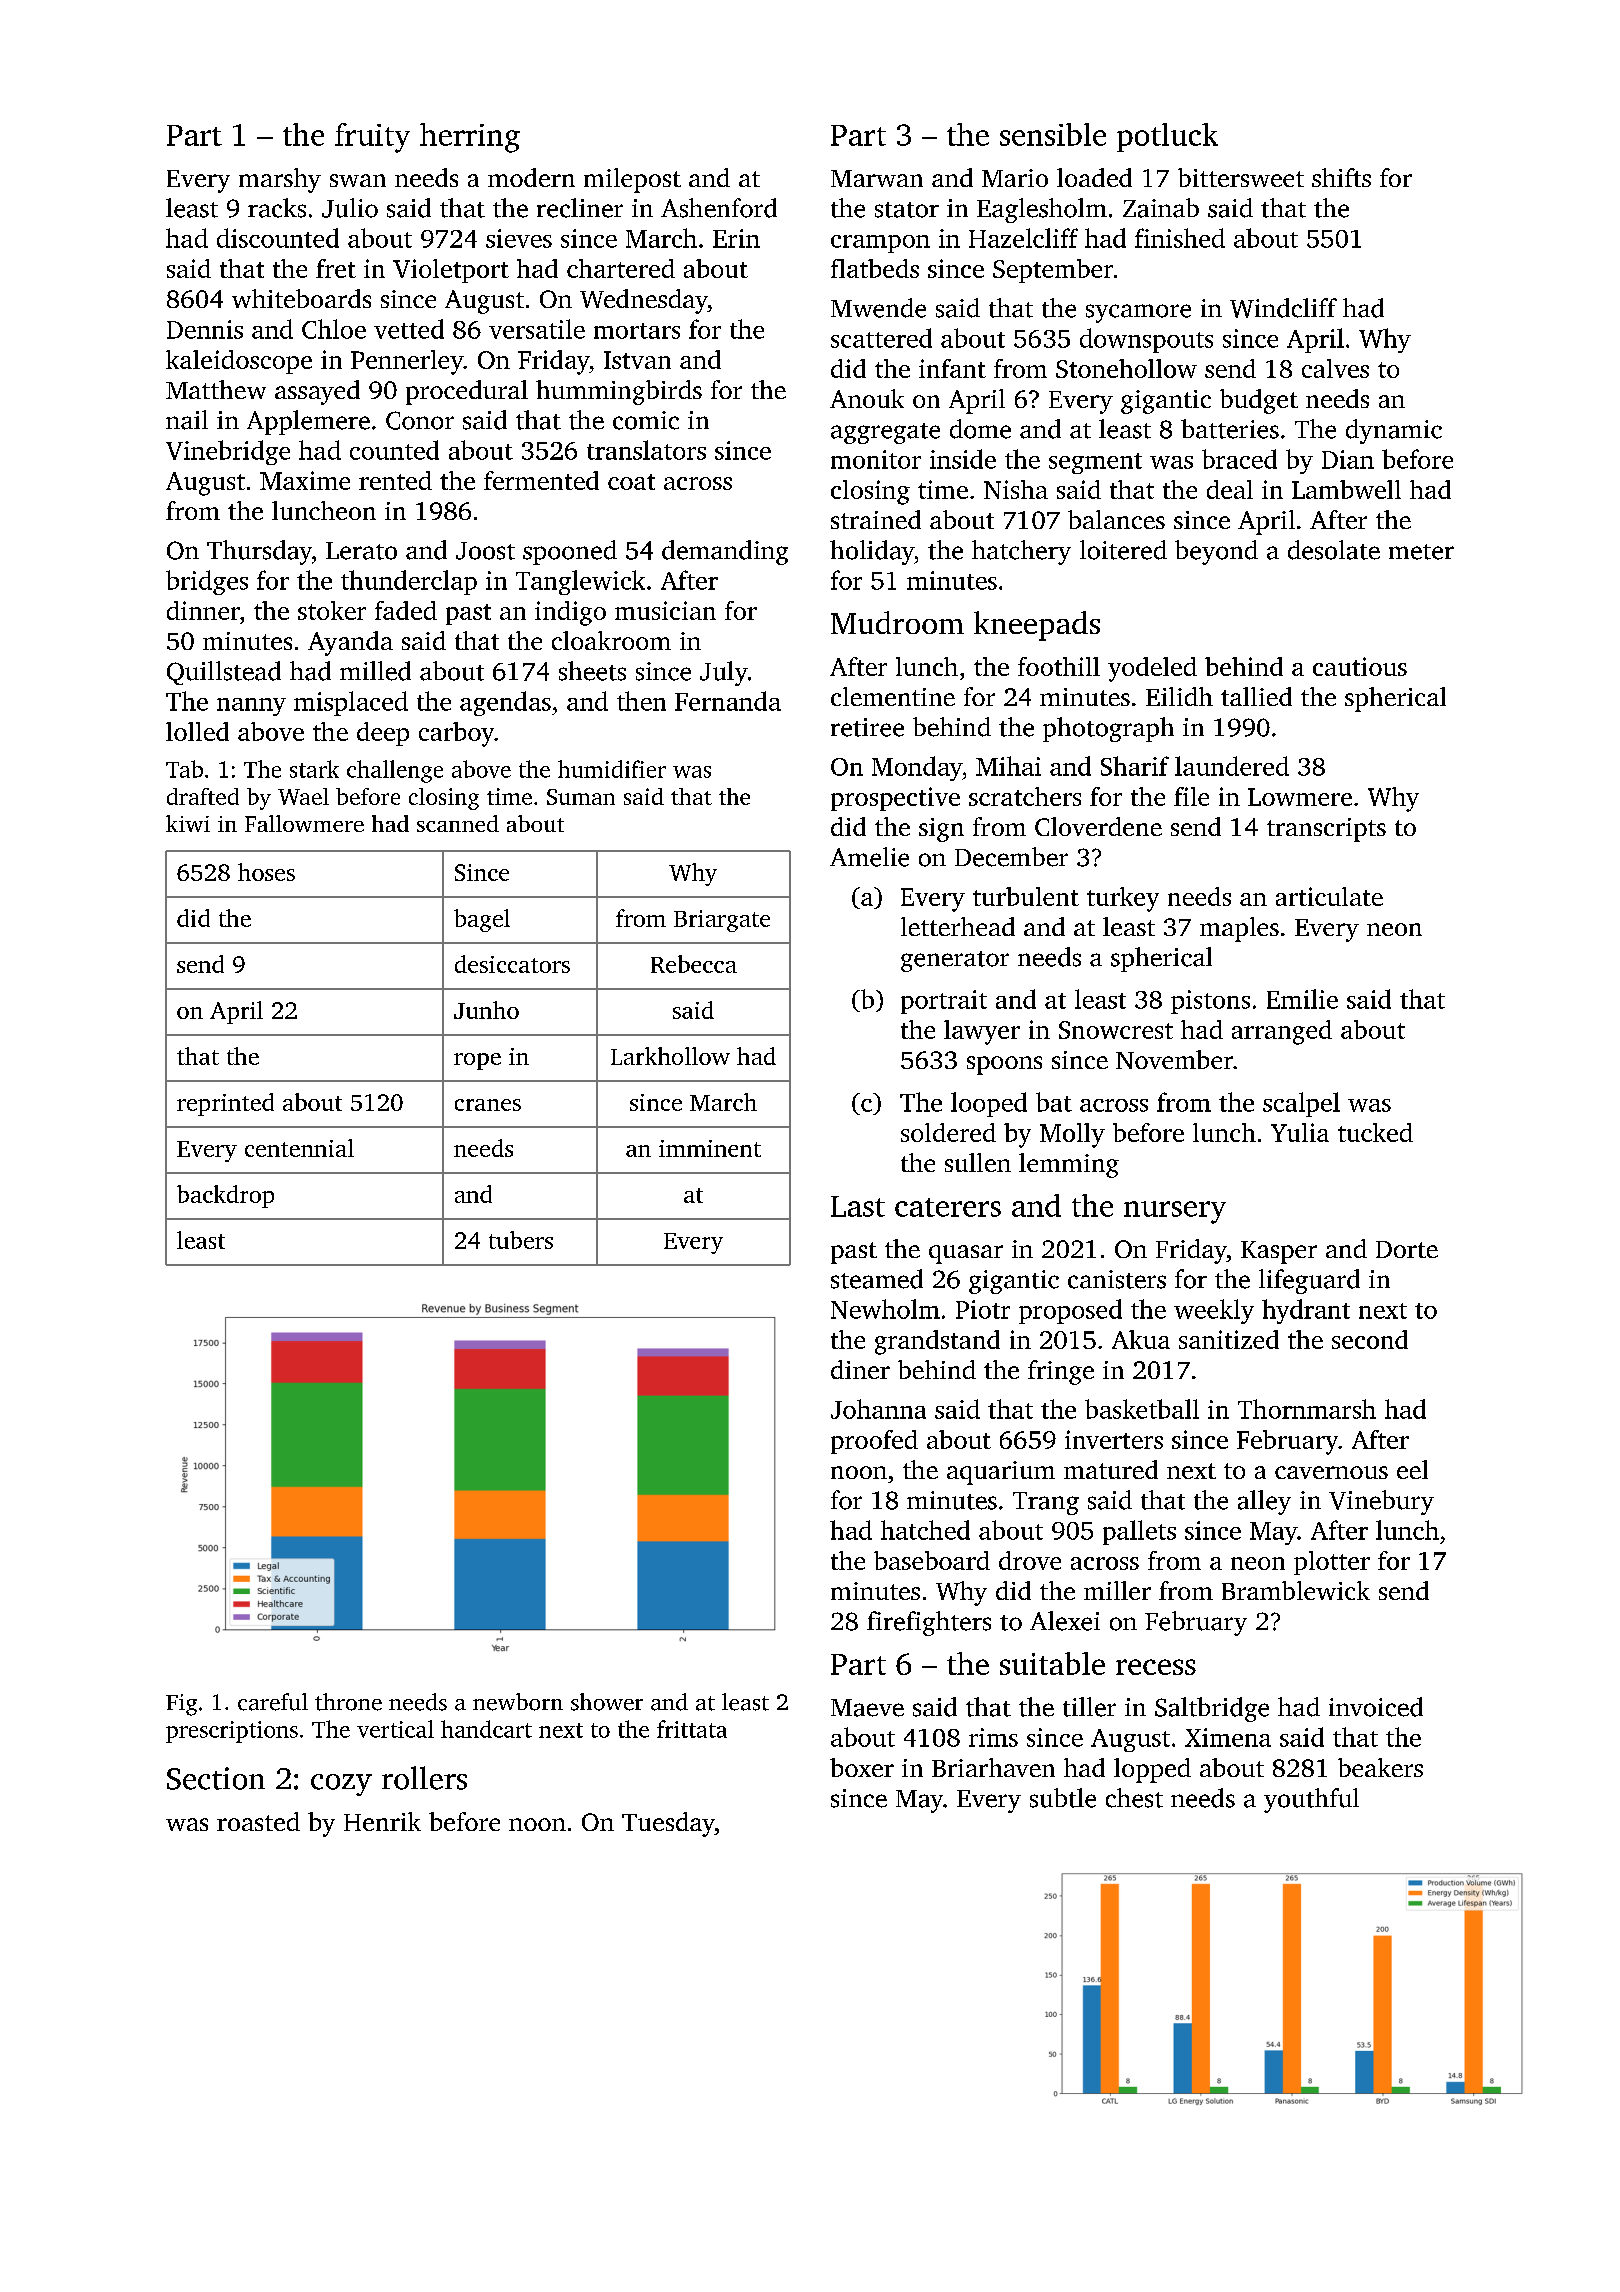 The height and width of the screenshot is (2292, 1620). What do you see at coordinates (1334, 550) in the screenshot?
I see `desolate` at bounding box center [1334, 550].
